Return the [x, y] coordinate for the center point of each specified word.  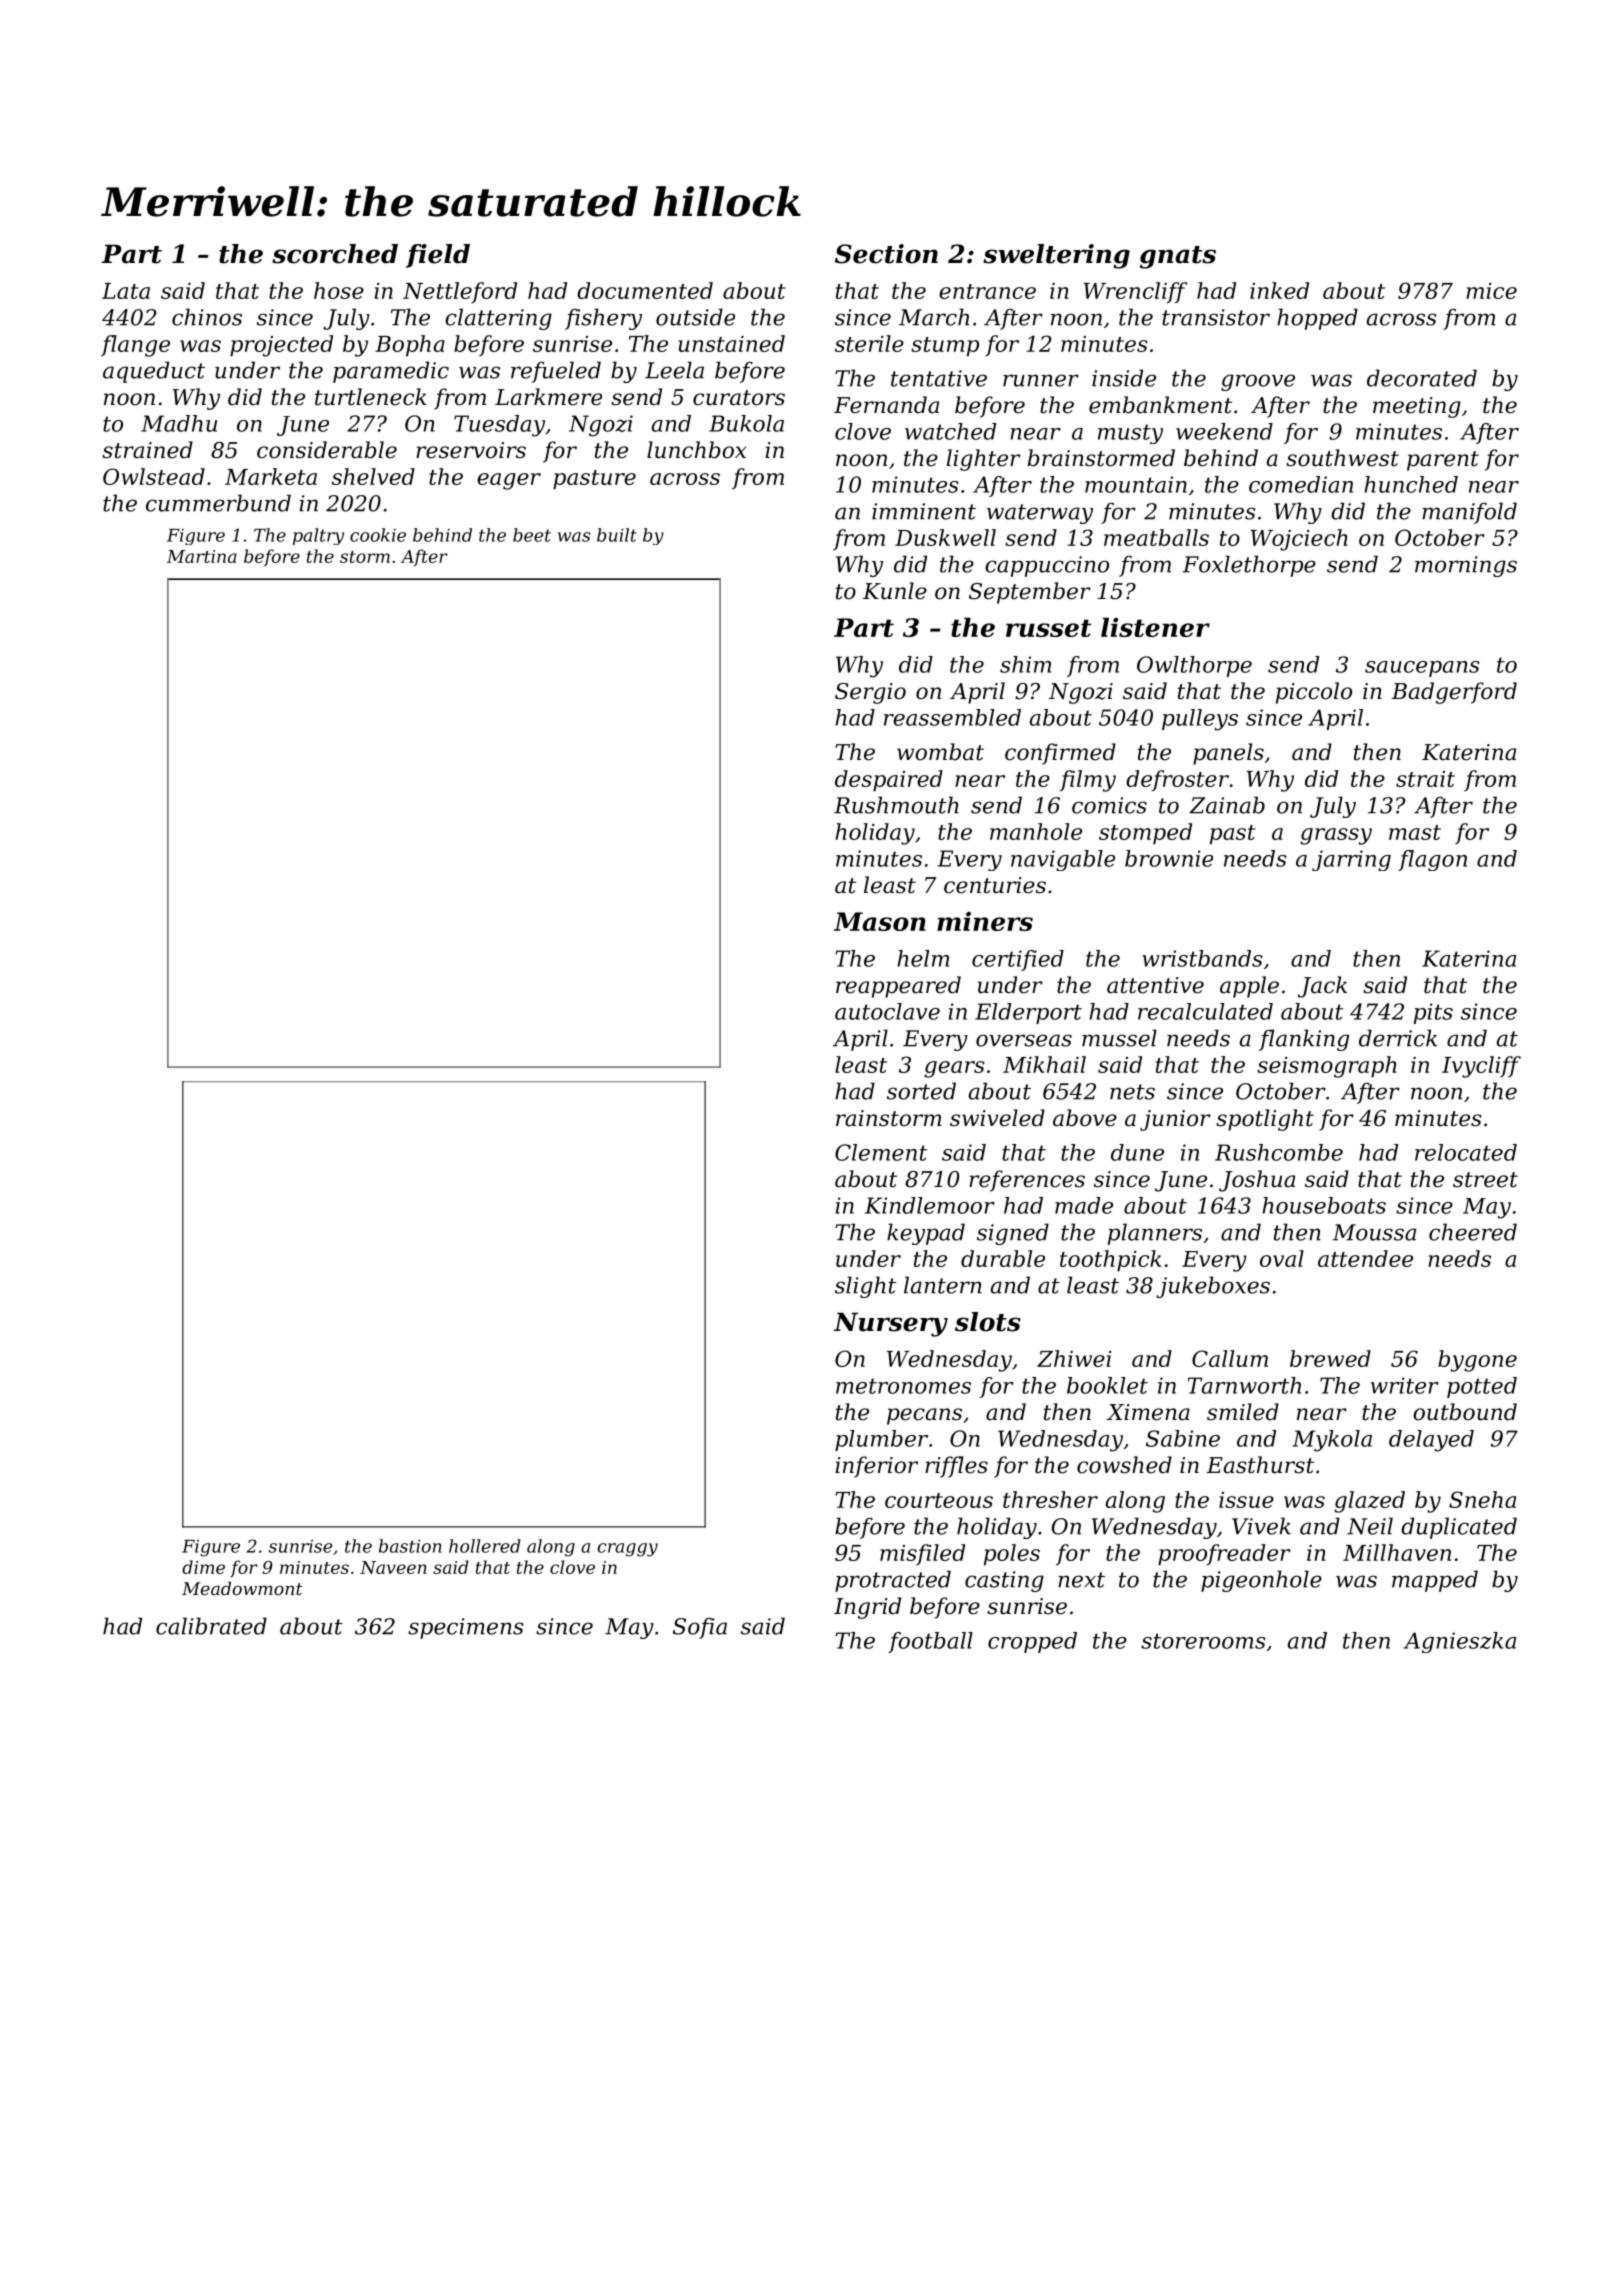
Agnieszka [1460, 1642]
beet [532, 535]
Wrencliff [1135, 292]
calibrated [211, 1626]
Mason [880, 921]
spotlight [1265, 1120]
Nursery [891, 1324]
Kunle [895, 591]
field [438, 256]
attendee [1365, 1258]
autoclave [887, 1011]
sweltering [1056, 256]
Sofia [700, 1628]
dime [203, 1567]
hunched [1411, 484]
